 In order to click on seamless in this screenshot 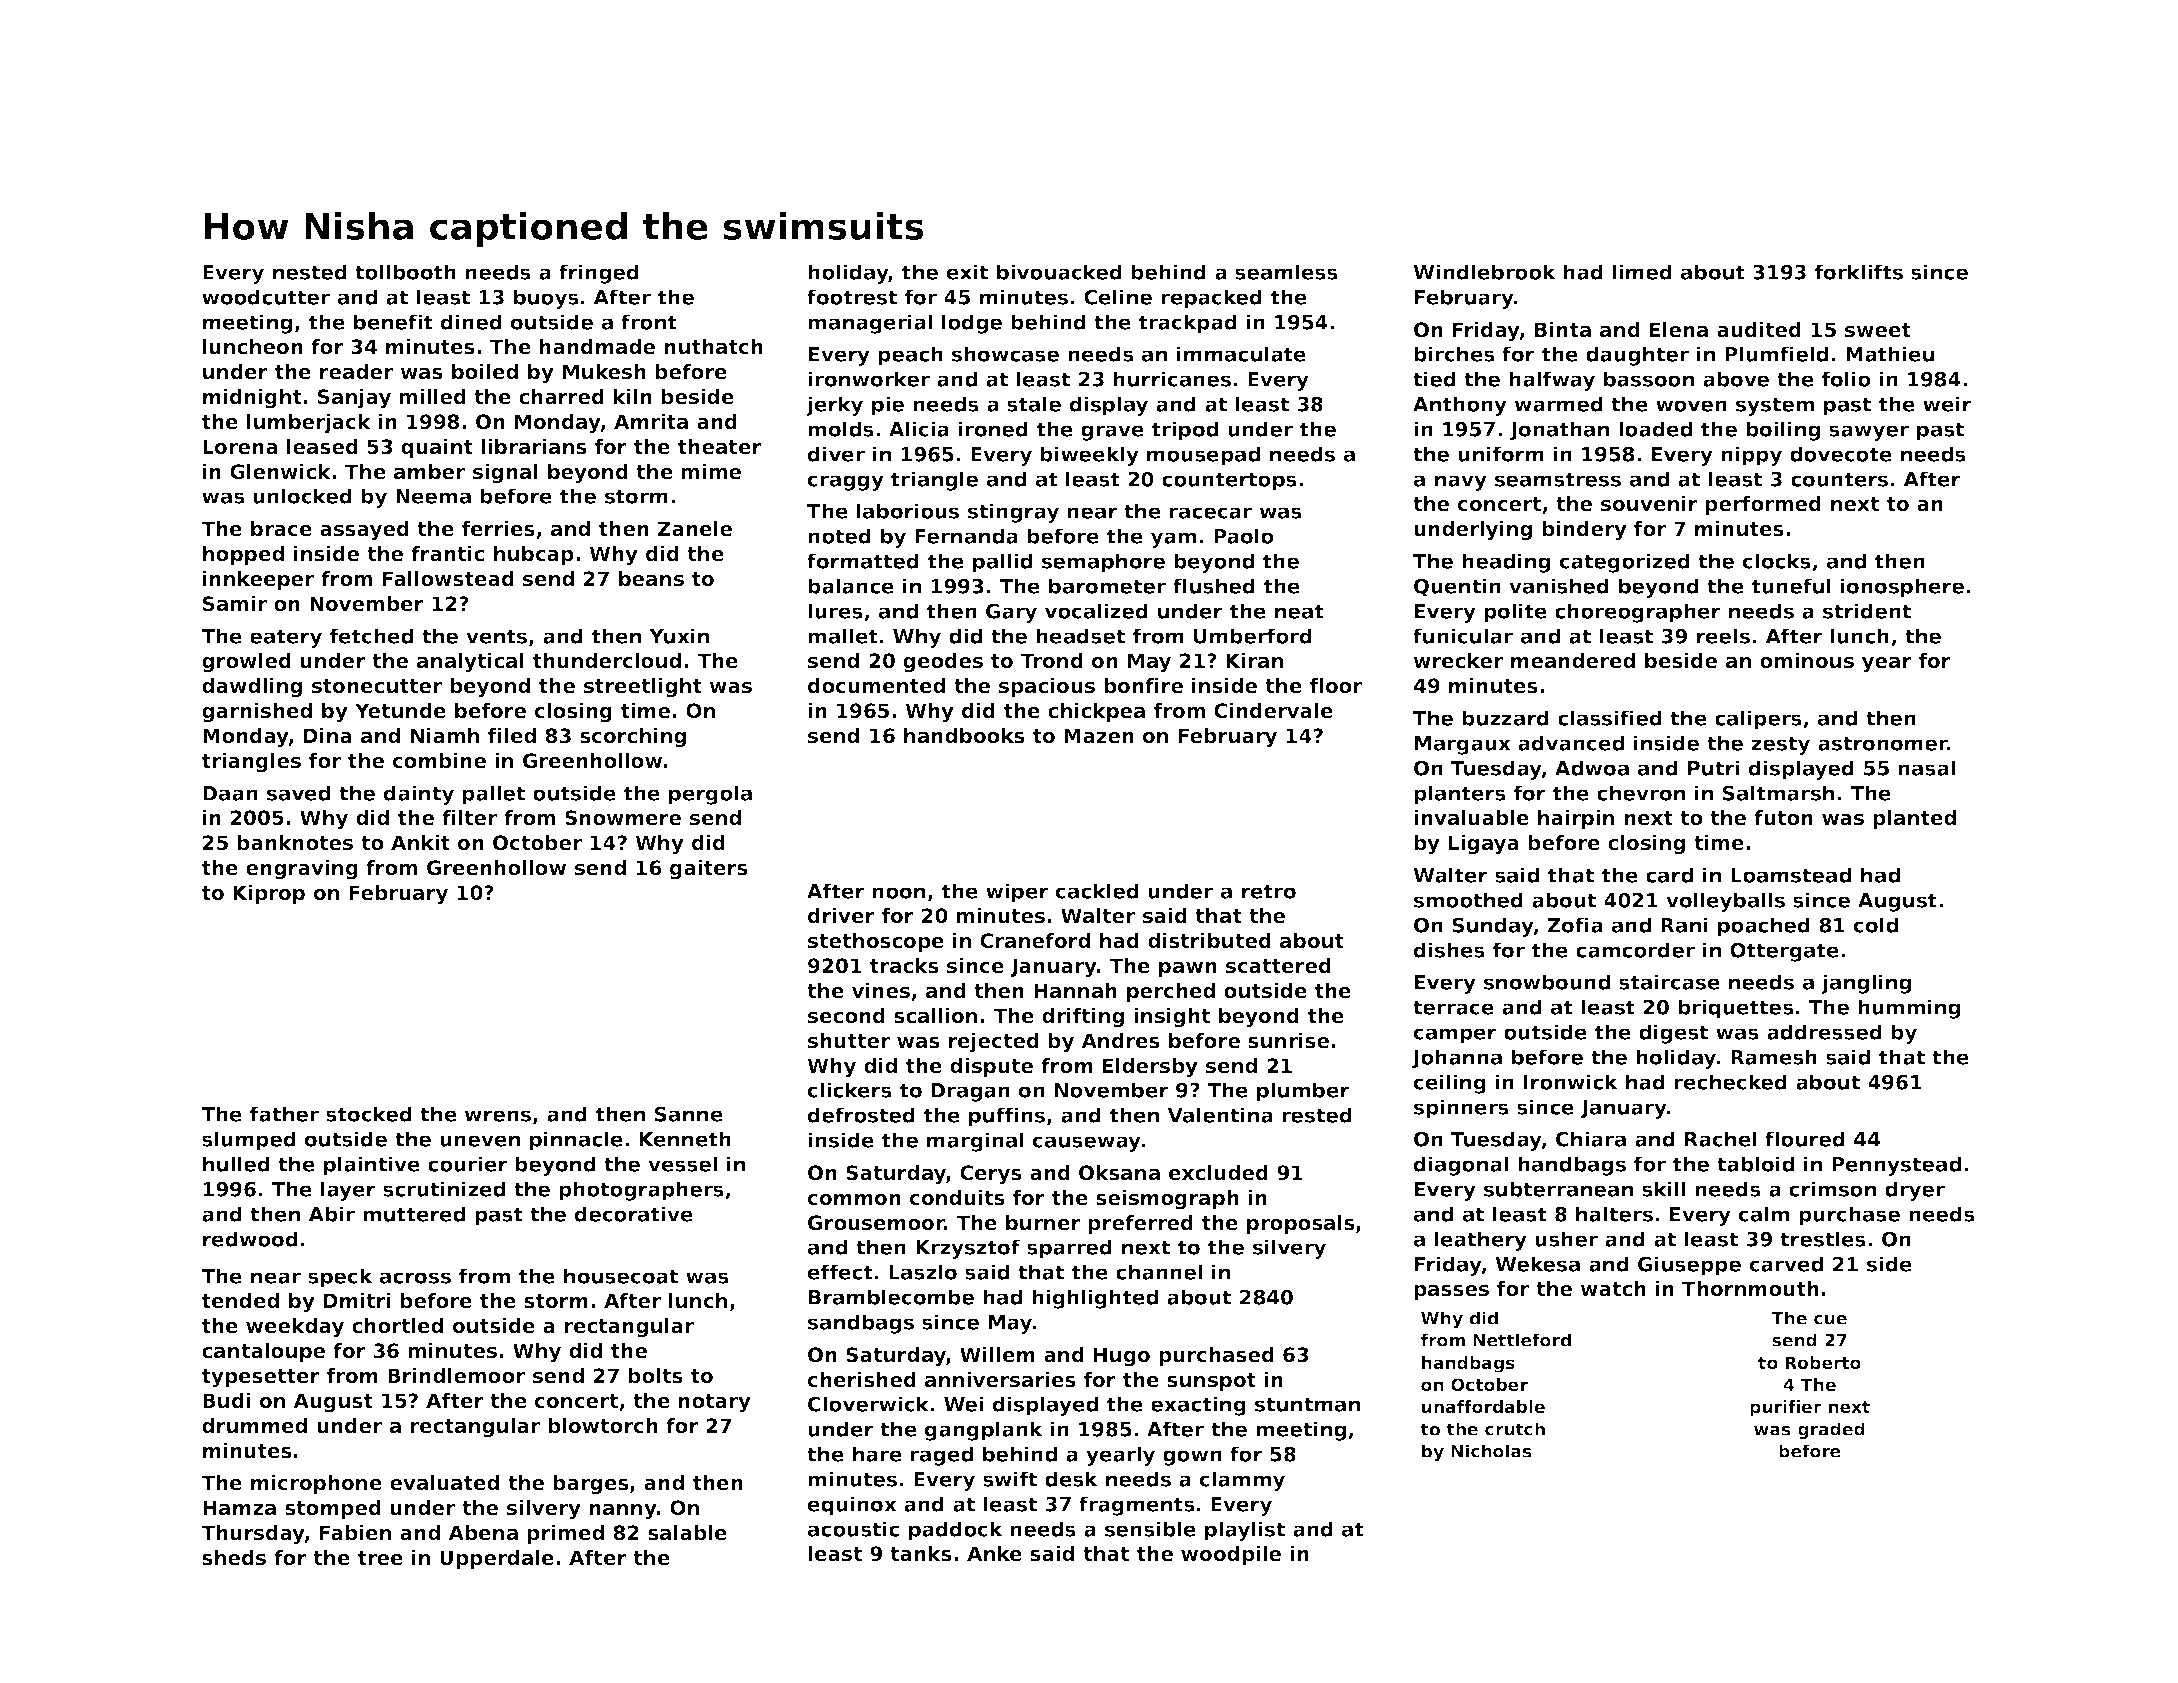, I will do `click(1286, 272)`.
